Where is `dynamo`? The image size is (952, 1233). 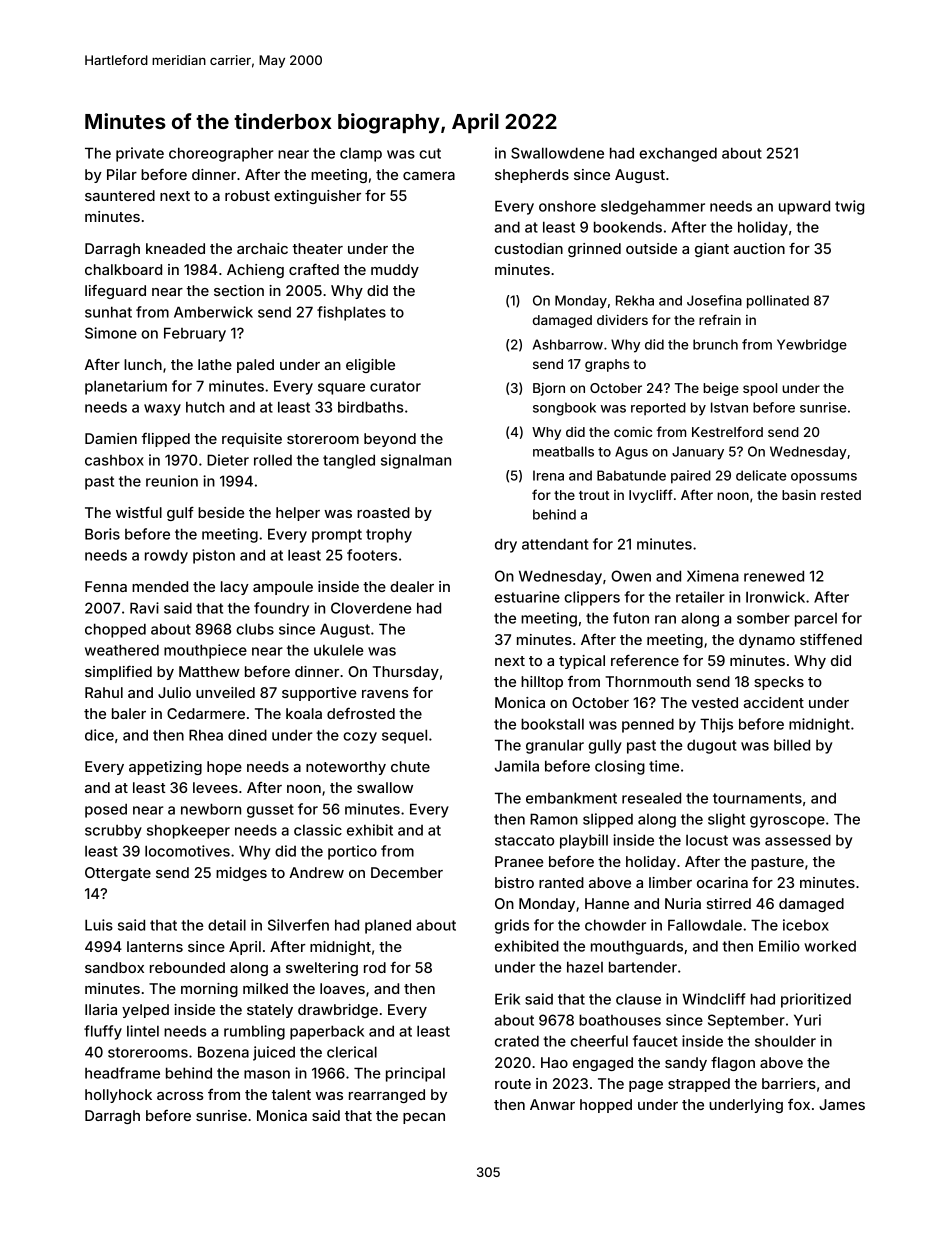 dynamo is located at coordinates (767, 641).
